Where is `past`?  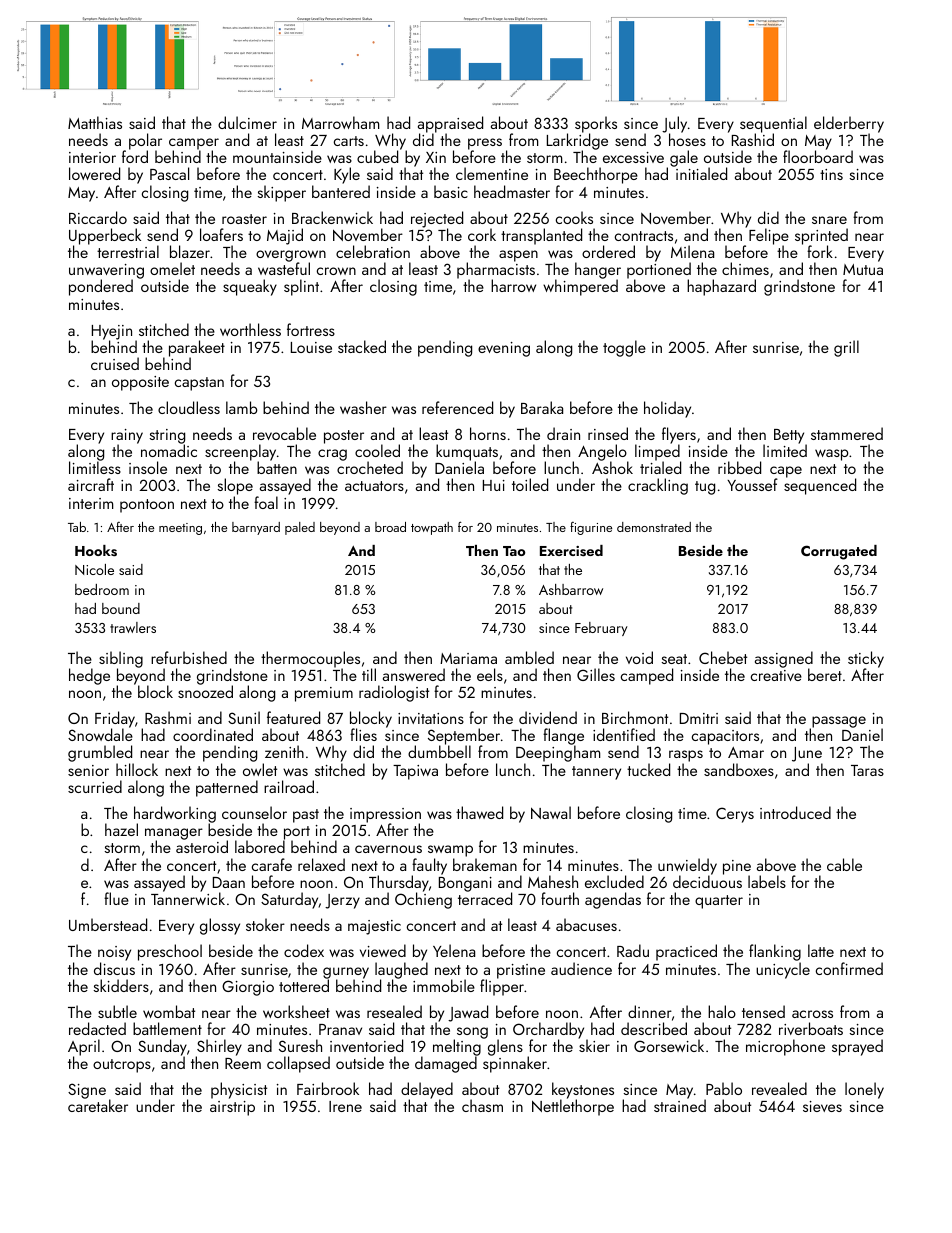 past is located at coordinates (306, 816).
